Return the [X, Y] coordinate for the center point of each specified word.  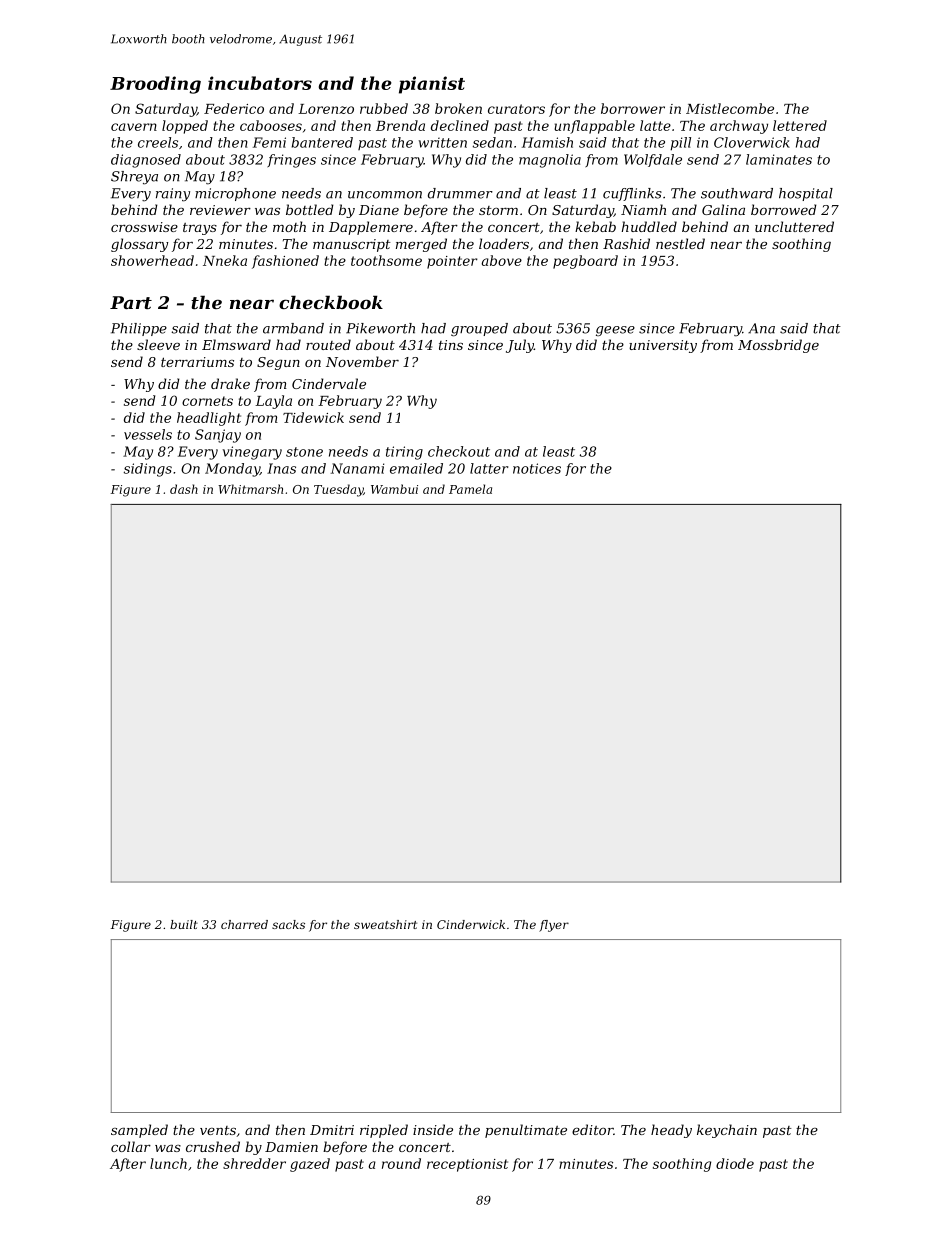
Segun [278, 363]
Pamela [470, 489]
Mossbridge [778, 346]
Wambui [394, 489]
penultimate [526, 1131]
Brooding [155, 85]
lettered [800, 125]
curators [516, 109]
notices [537, 468]
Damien [291, 1147]
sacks [288, 924]
